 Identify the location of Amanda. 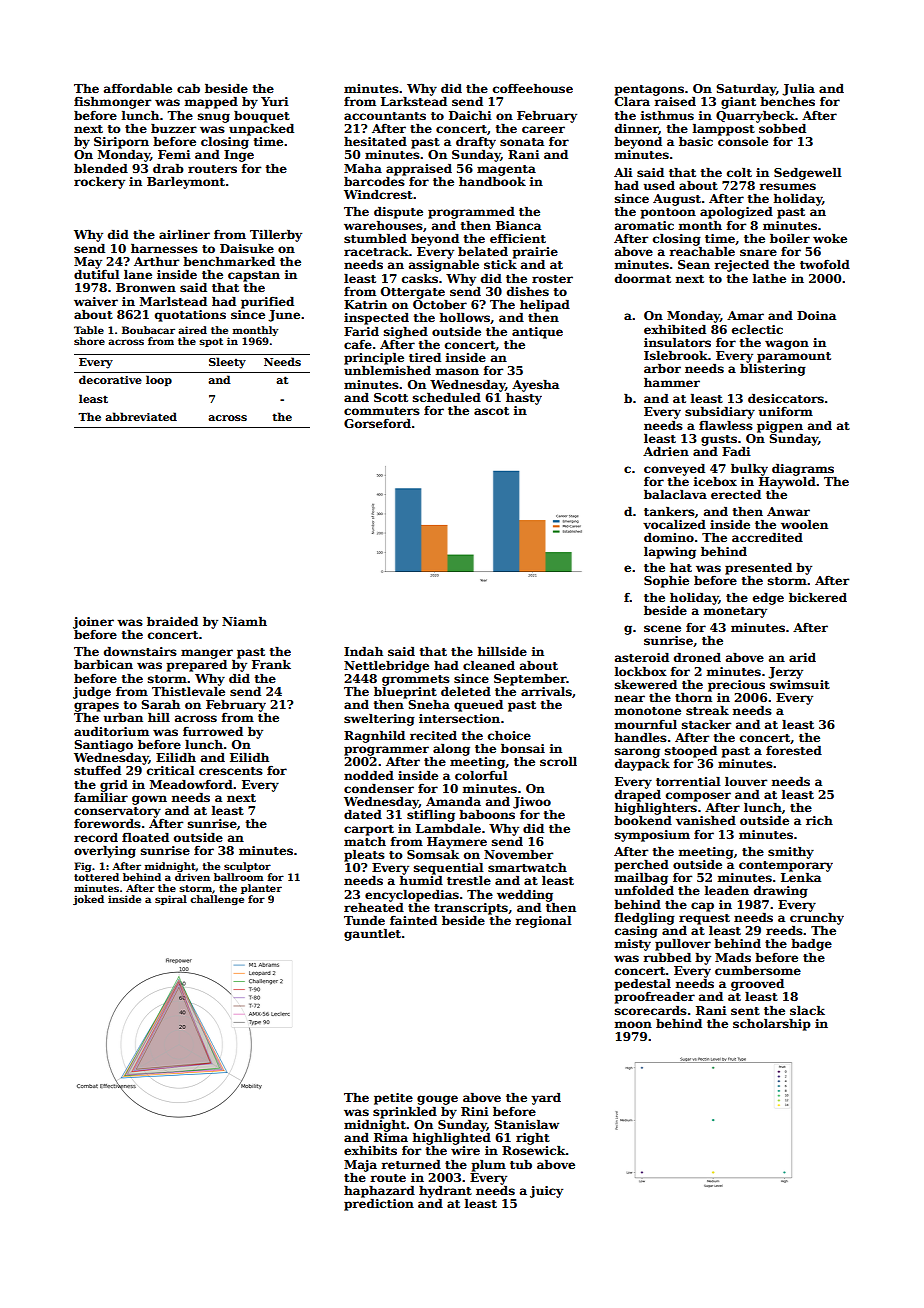
(453, 801).
